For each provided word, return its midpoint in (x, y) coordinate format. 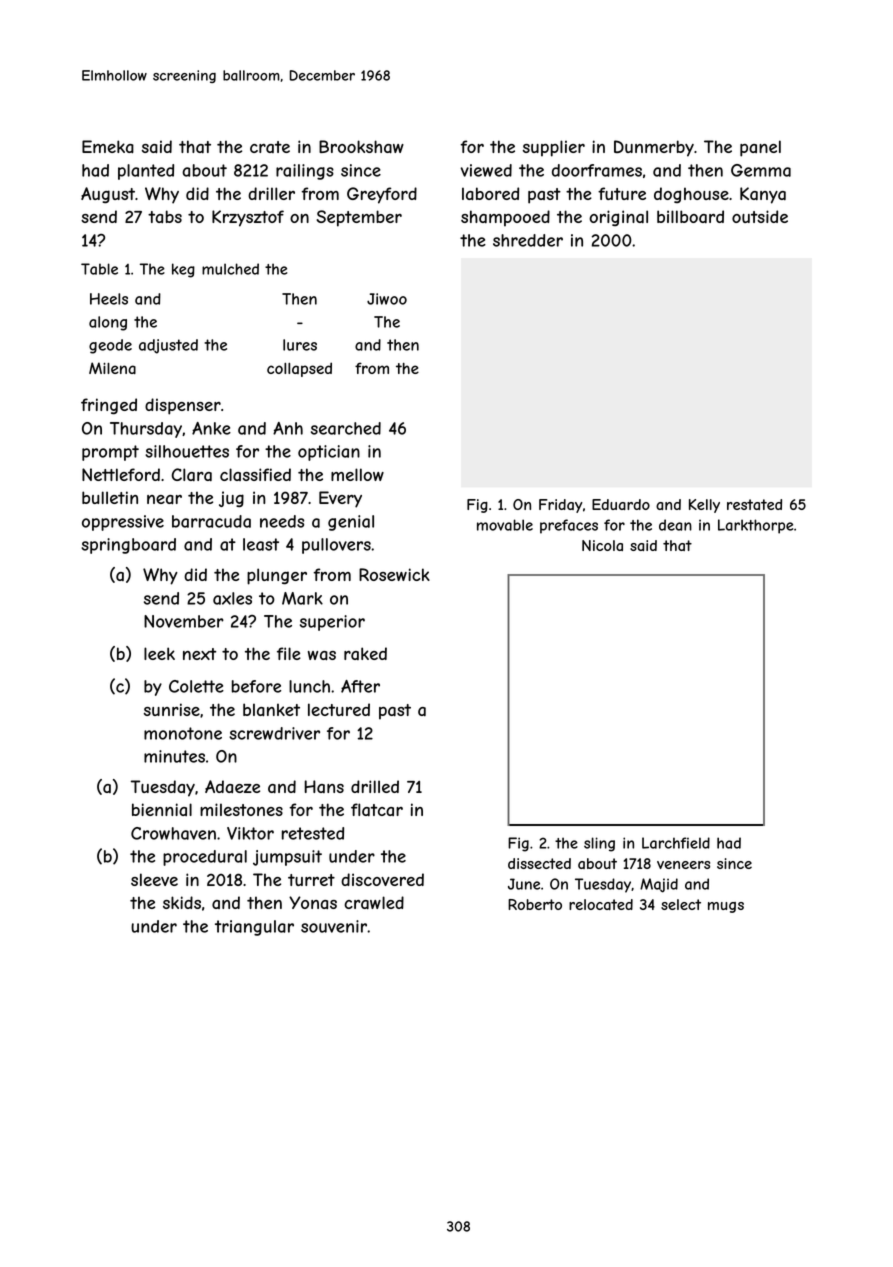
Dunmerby (654, 148)
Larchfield (676, 843)
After (360, 686)
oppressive (123, 523)
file (289, 653)
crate (270, 147)
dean (675, 525)
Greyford (382, 195)
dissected (539, 863)
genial (351, 523)
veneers (683, 865)
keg (183, 270)
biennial (162, 809)
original (618, 218)
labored (490, 193)
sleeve (154, 879)
